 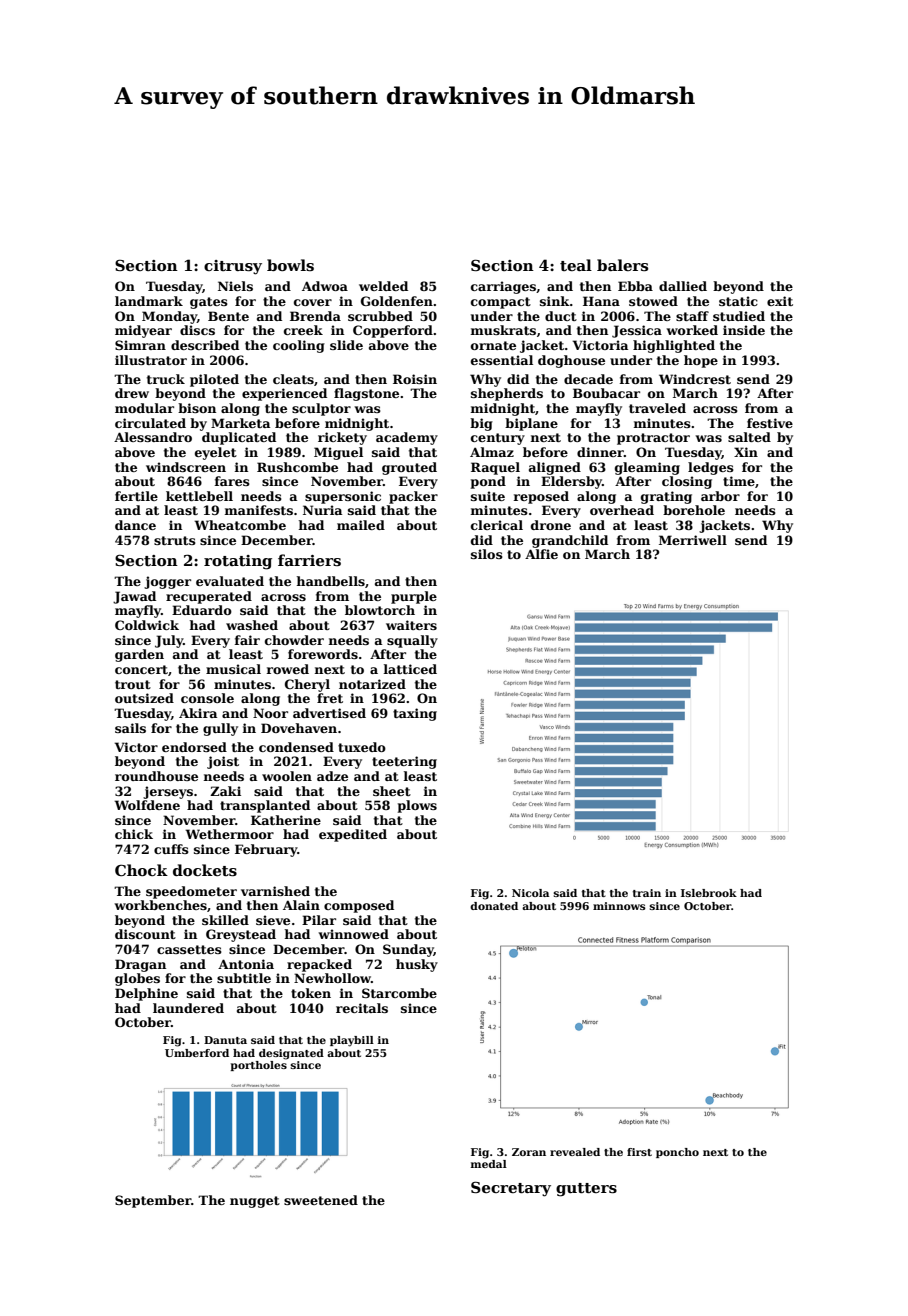 What do you see at coordinates (287, 776) in the screenshot?
I see `woolen` at bounding box center [287, 776].
